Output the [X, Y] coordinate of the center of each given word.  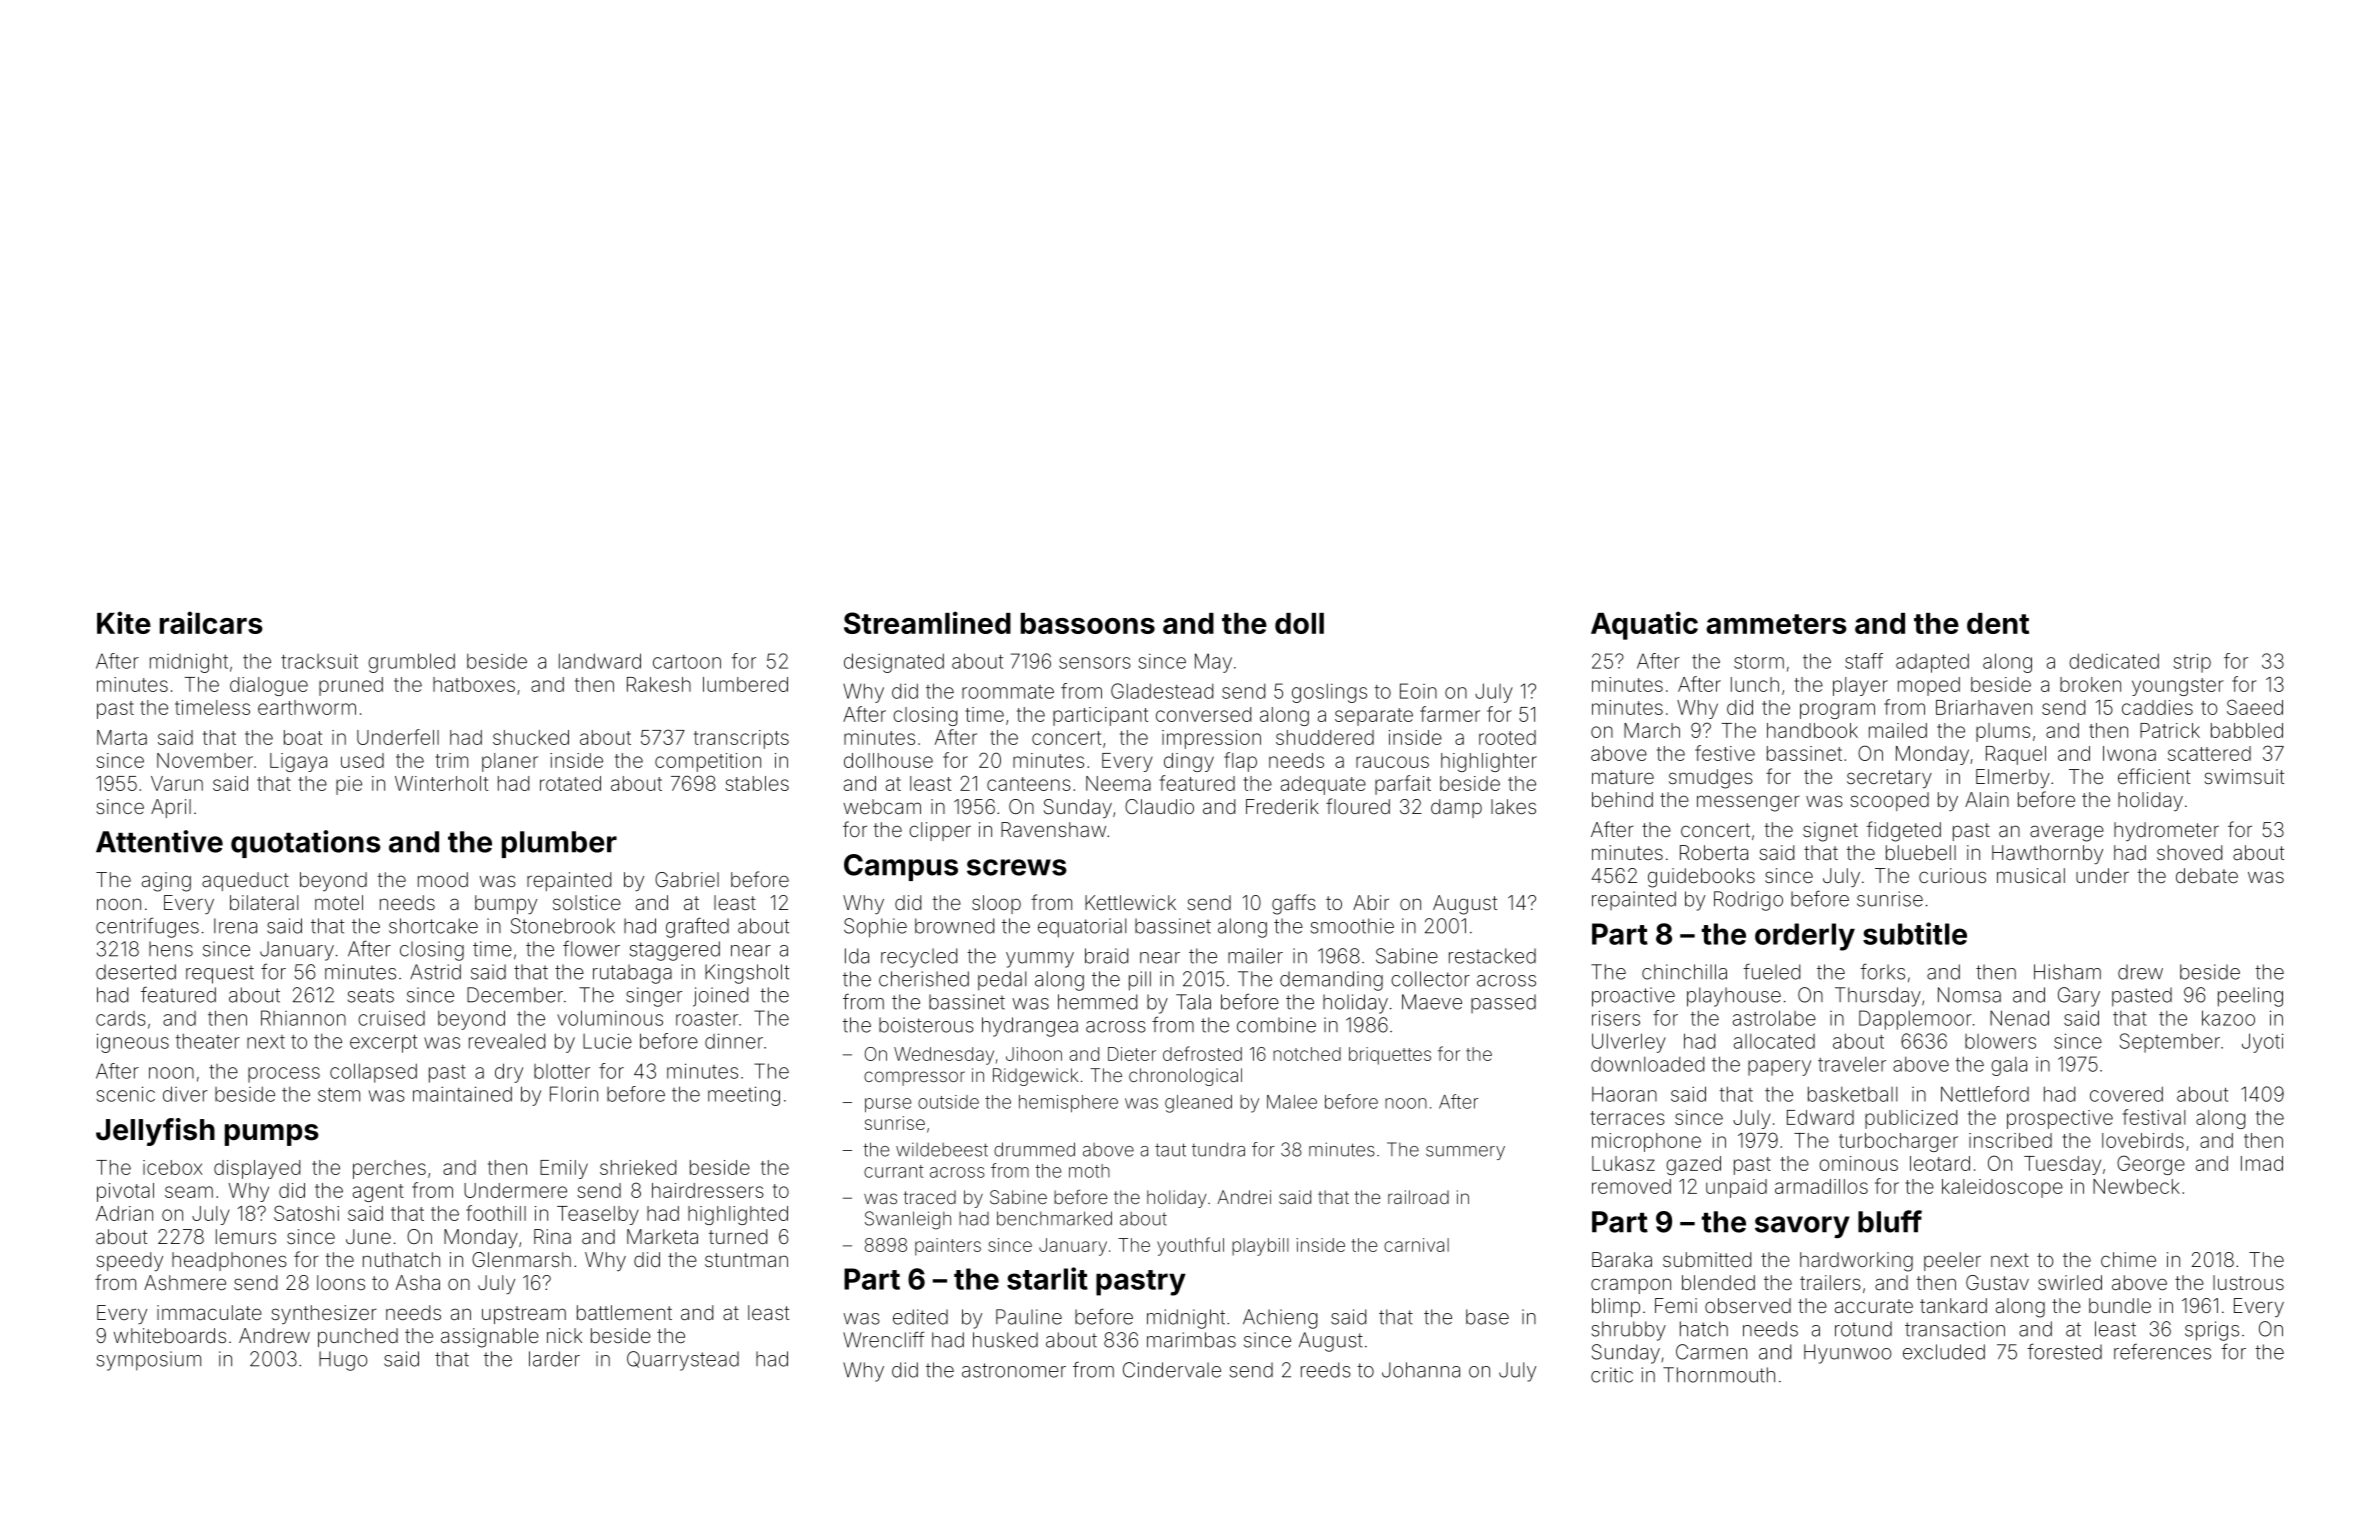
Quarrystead [683, 1361]
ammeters [1776, 624]
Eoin [1418, 691]
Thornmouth [1719, 1375]
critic [1612, 1375]
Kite [124, 622]
